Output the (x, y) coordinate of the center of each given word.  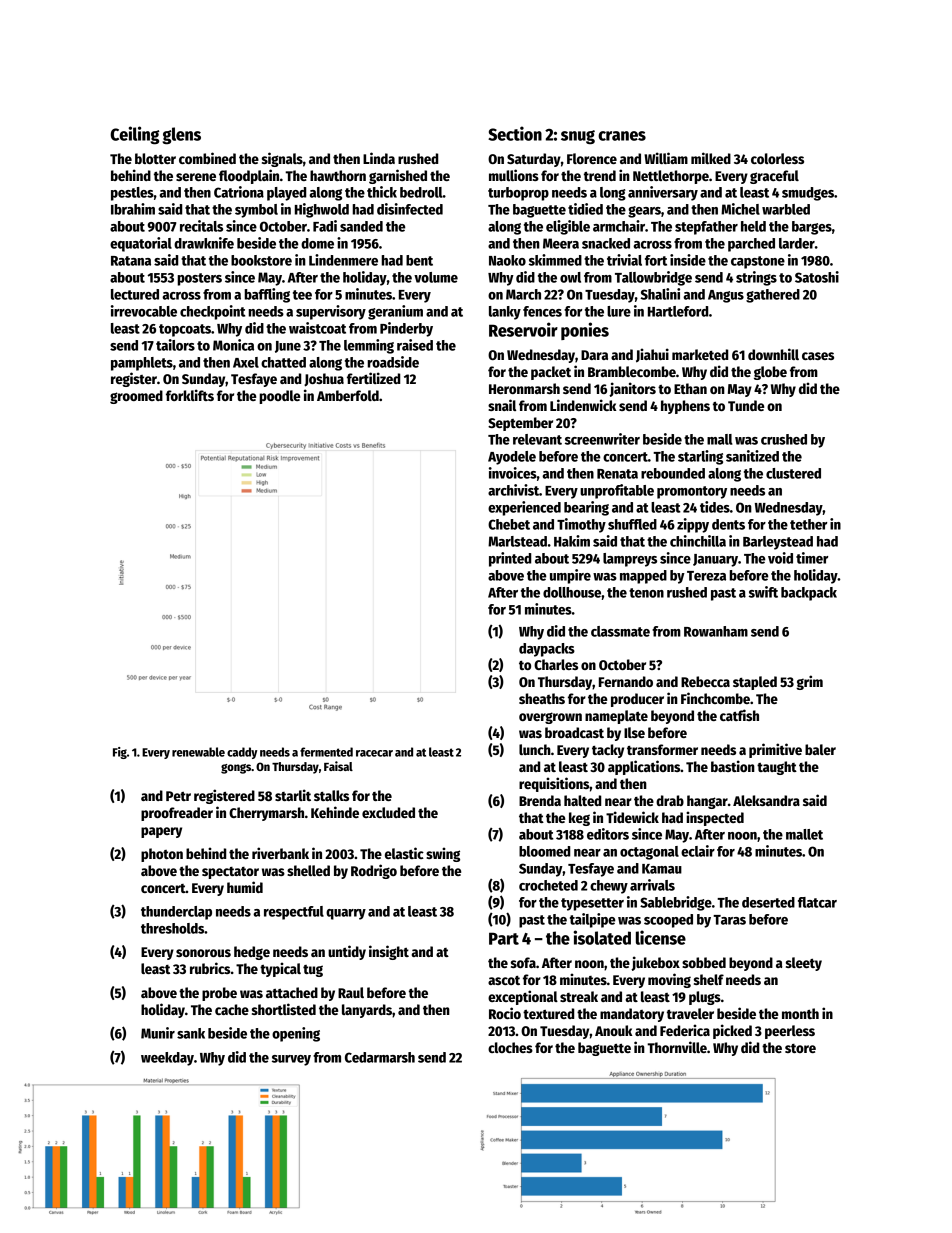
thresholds (173, 928)
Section (515, 133)
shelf (709, 979)
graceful (774, 177)
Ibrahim (133, 209)
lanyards (367, 1011)
